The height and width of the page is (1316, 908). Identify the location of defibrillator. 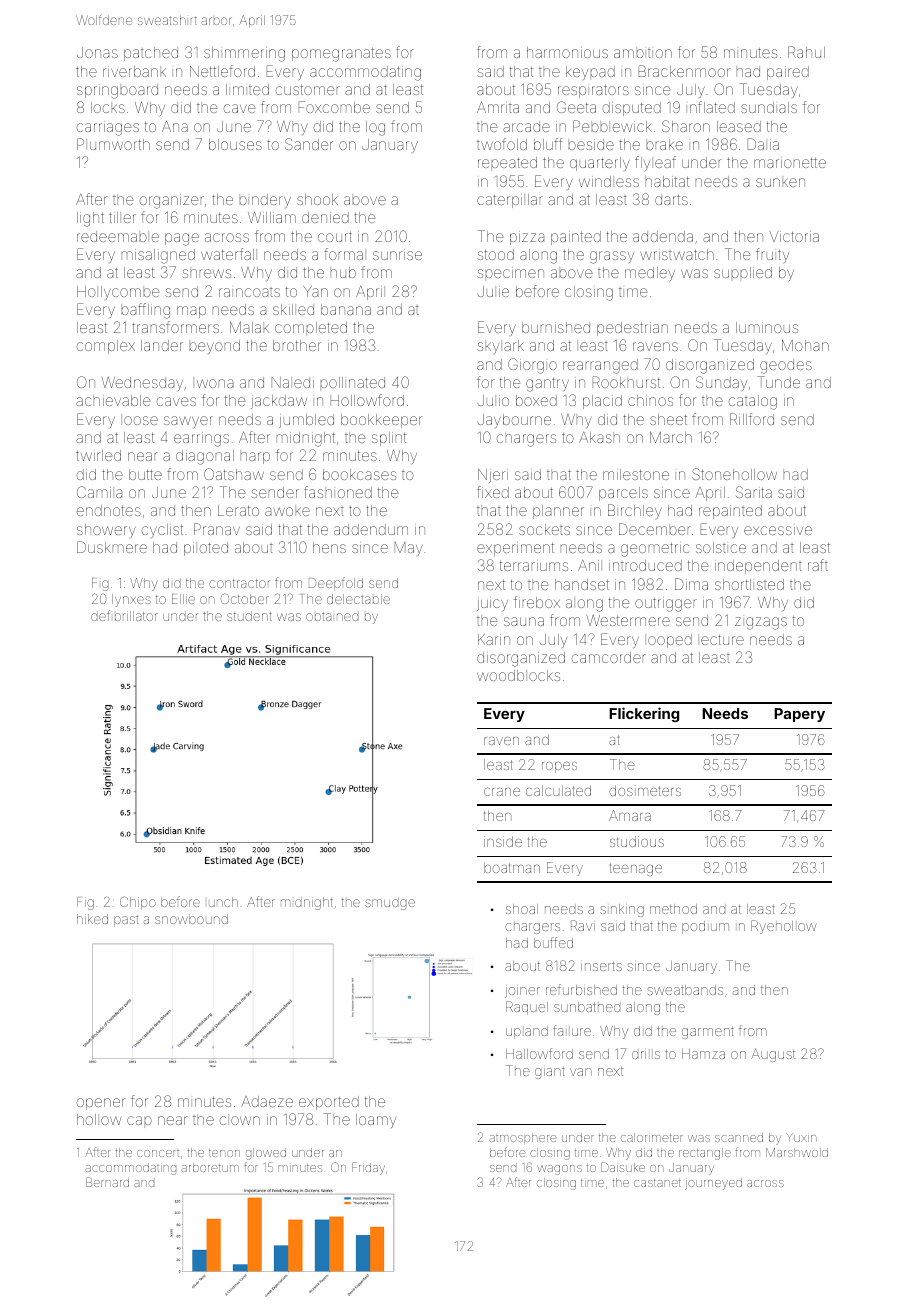
(124, 615).
